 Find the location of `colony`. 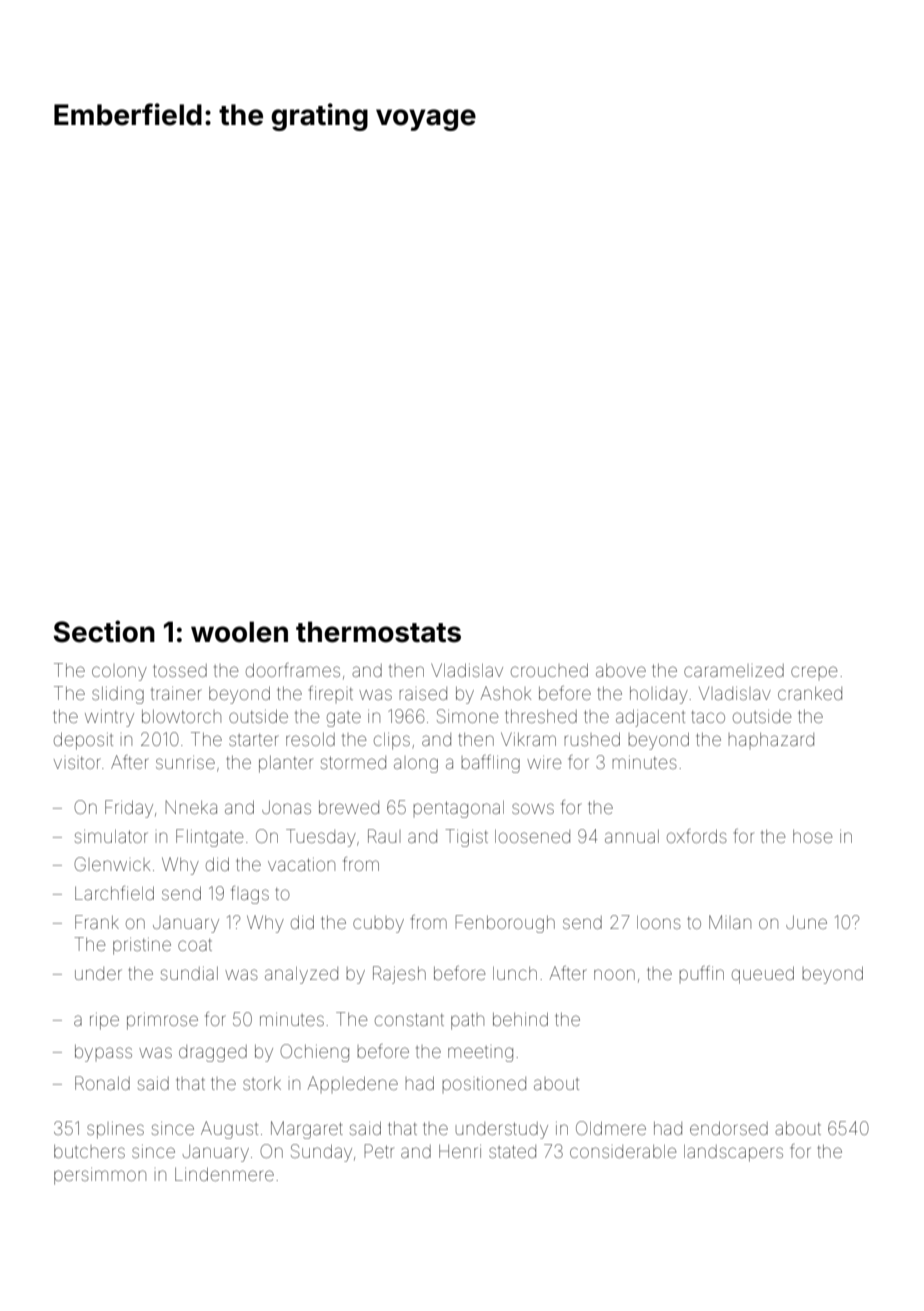

colony is located at coordinates (119, 673).
